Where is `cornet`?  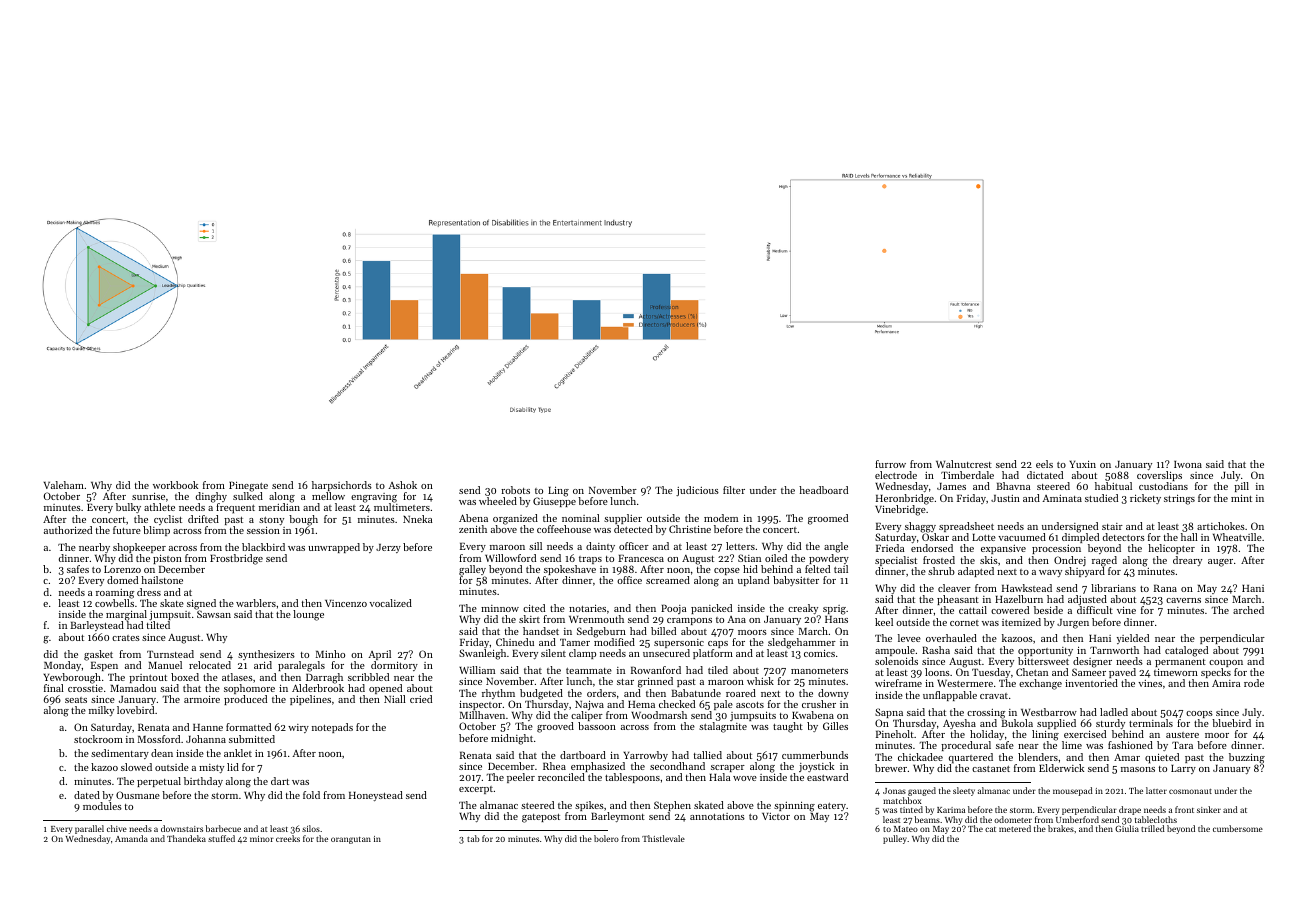 cornet is located at coordinates (964, 623).
